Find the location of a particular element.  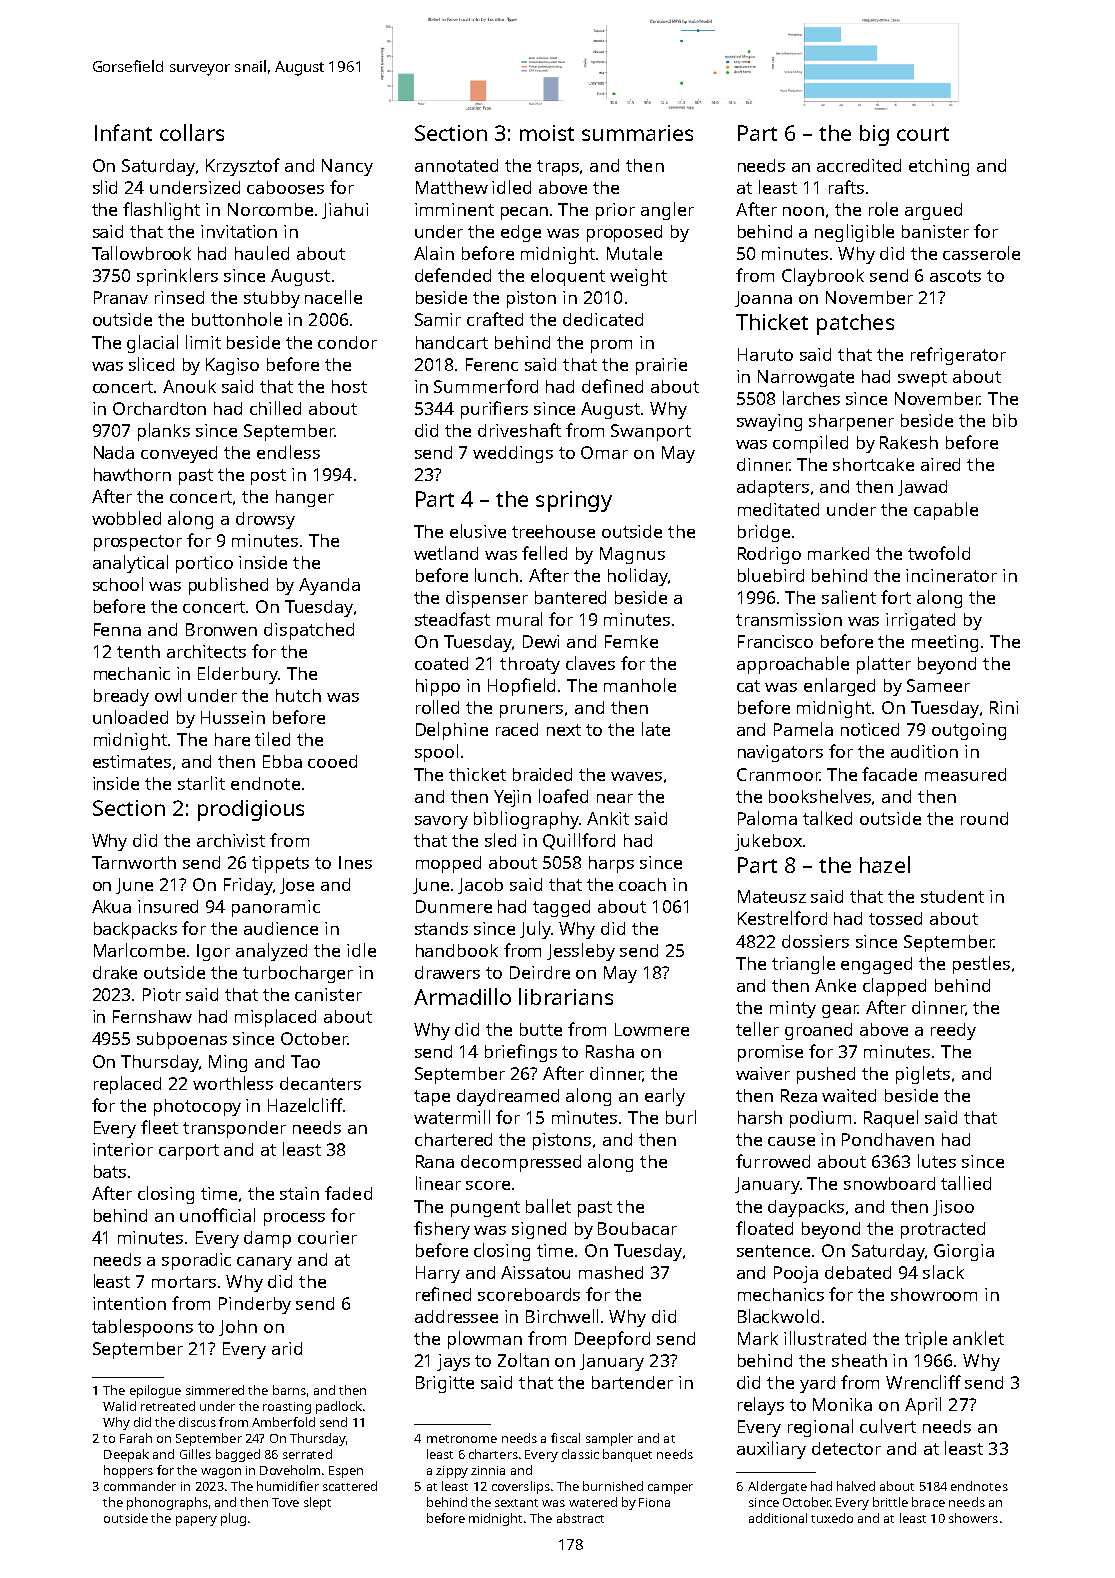

elusive is located at coordinates (478, 531).
